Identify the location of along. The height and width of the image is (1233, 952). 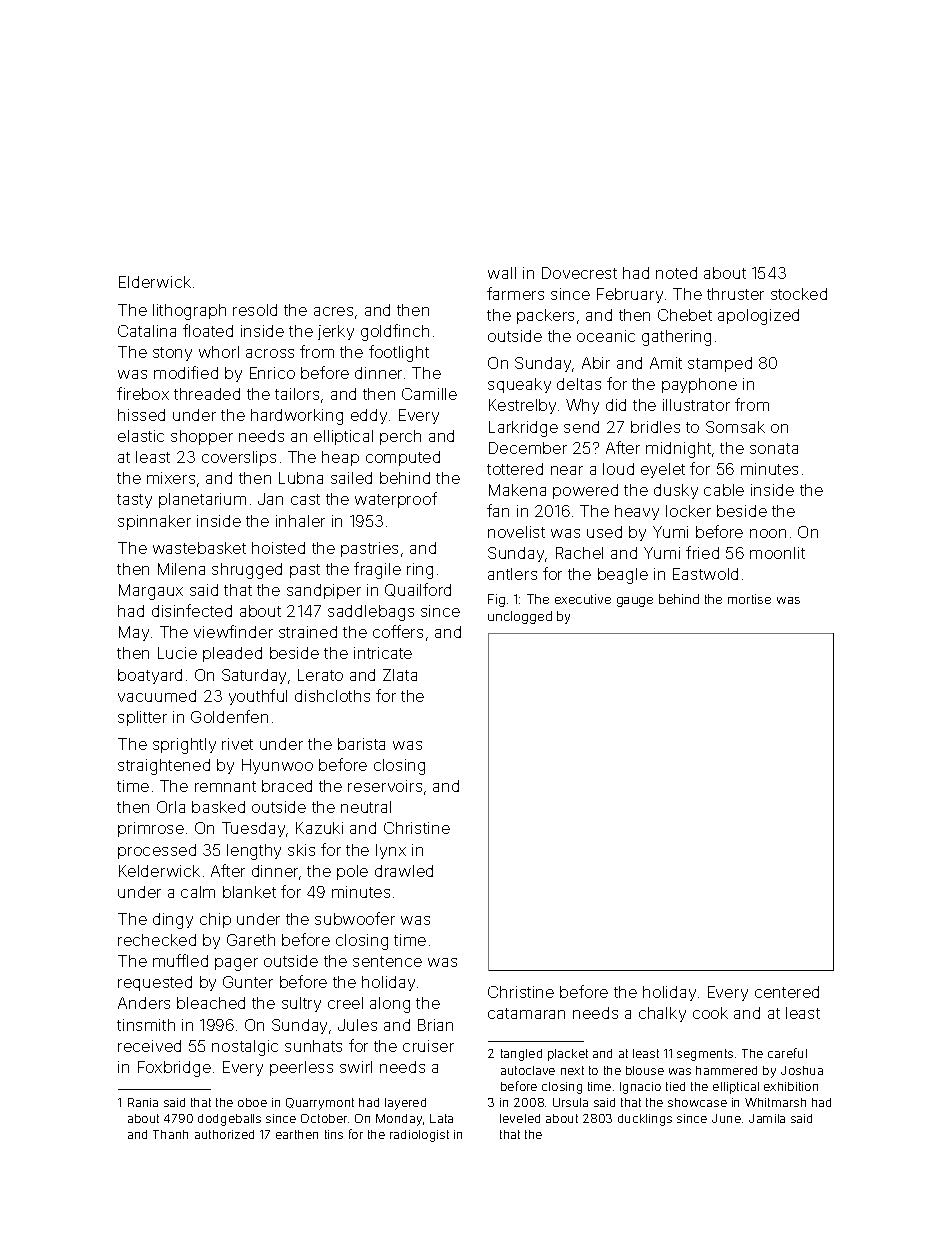
(390, 1005).
